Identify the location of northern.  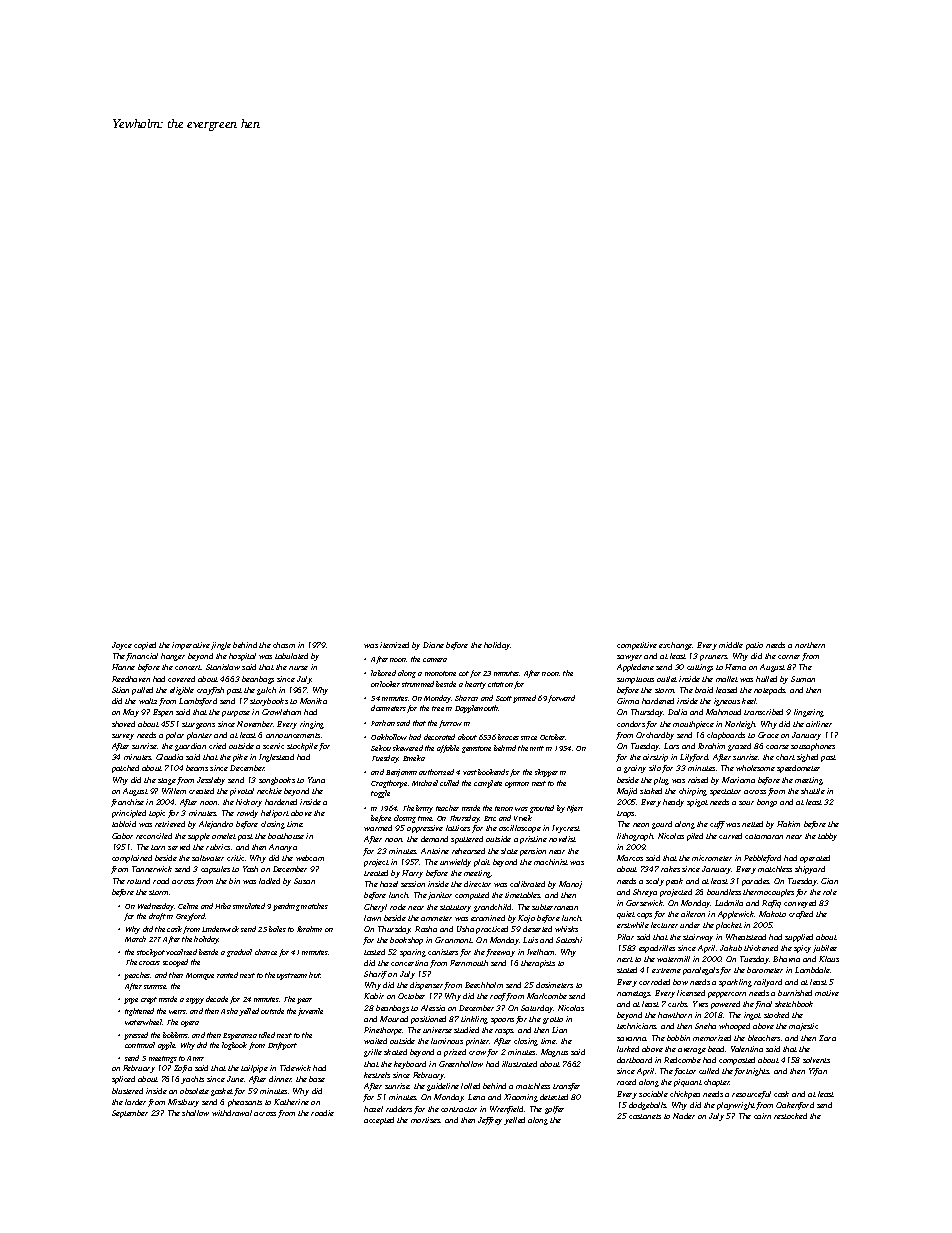
(810, 645).
